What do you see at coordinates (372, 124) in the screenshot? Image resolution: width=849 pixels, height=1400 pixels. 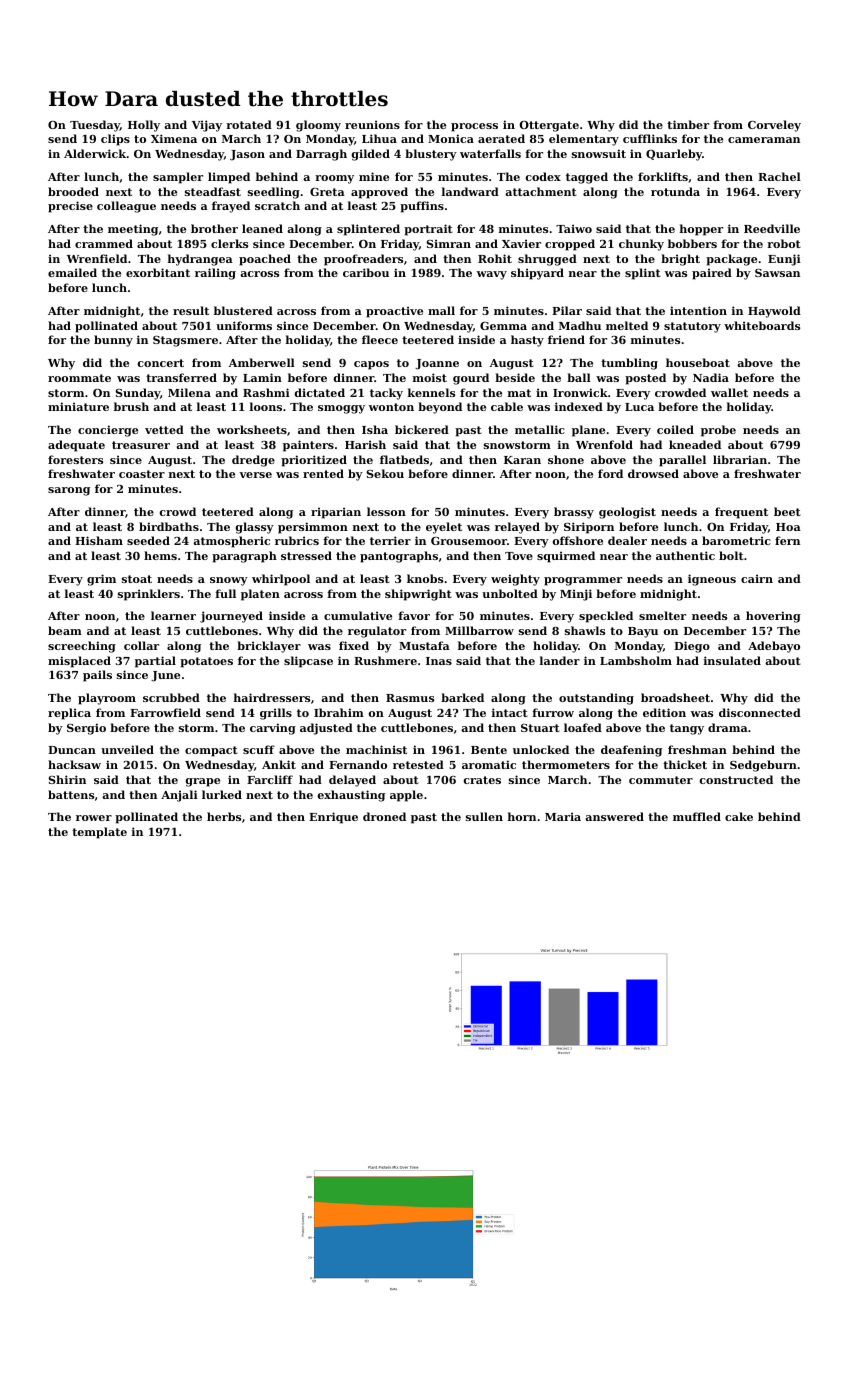 I see `reunions` at bounding box center [372, 124].
